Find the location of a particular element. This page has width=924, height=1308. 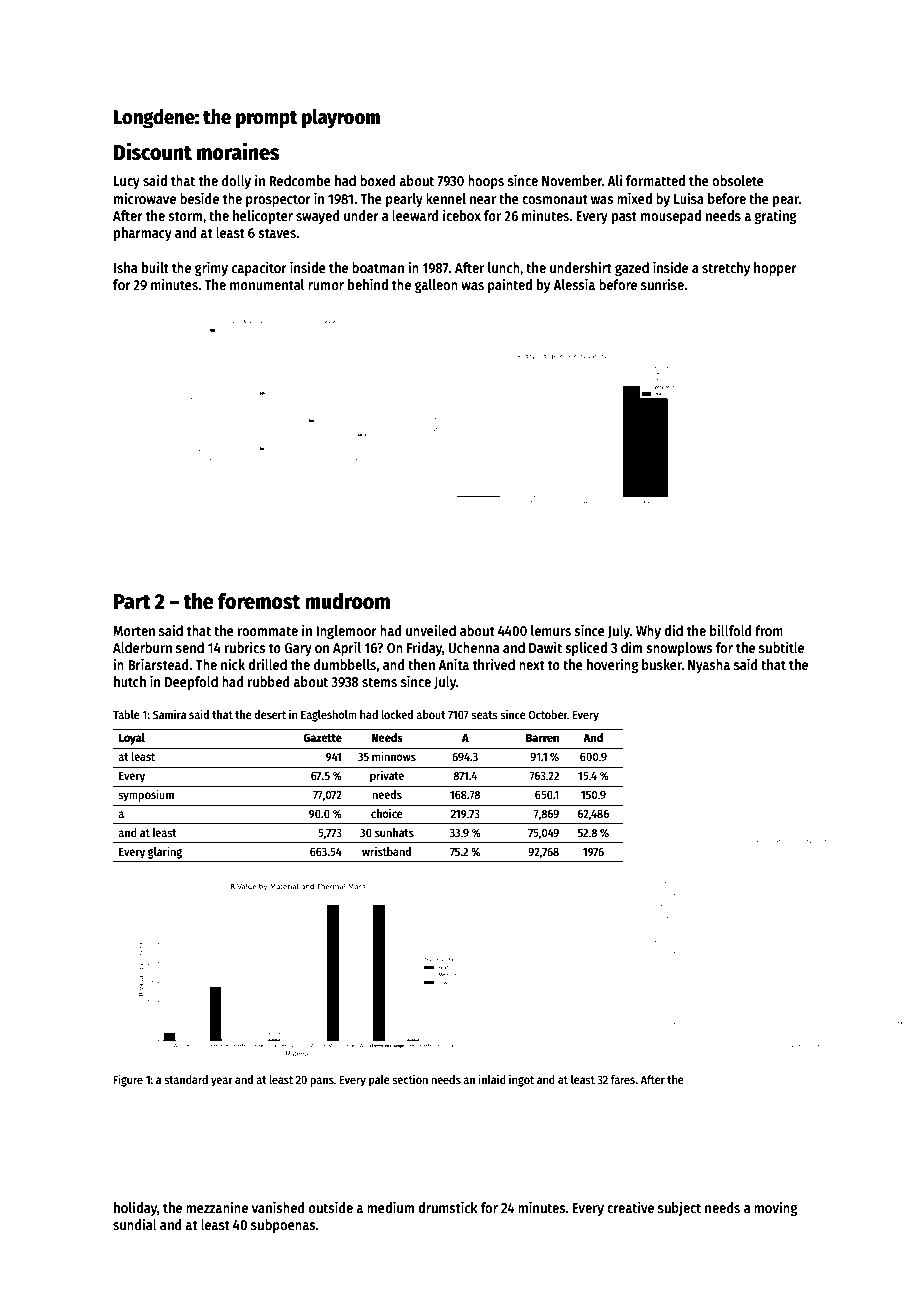

lemurs is located at coordinates (551, 630).
